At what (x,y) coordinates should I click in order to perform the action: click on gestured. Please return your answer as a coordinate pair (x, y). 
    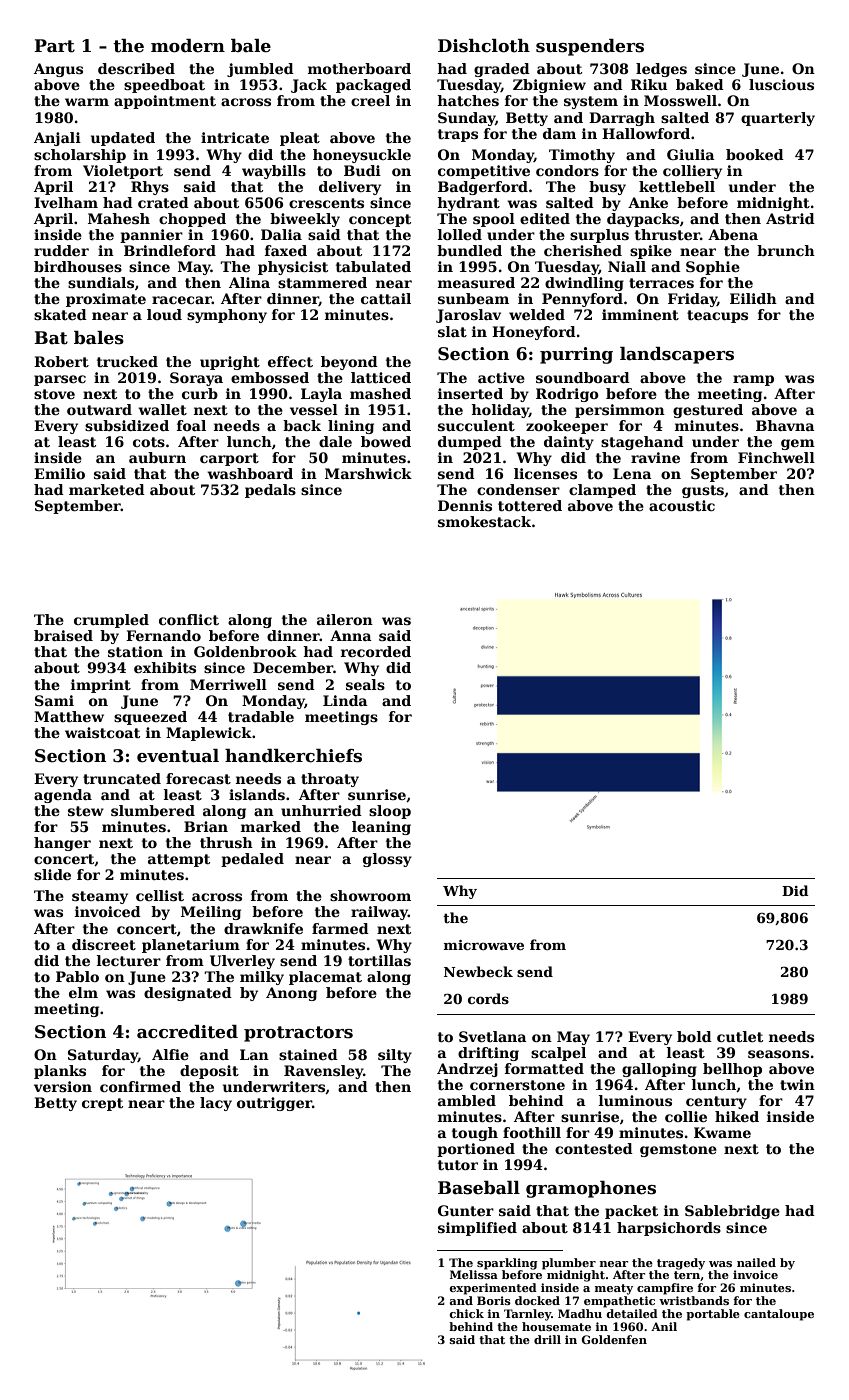
    Looking at the image, I should click on (708, 411).
